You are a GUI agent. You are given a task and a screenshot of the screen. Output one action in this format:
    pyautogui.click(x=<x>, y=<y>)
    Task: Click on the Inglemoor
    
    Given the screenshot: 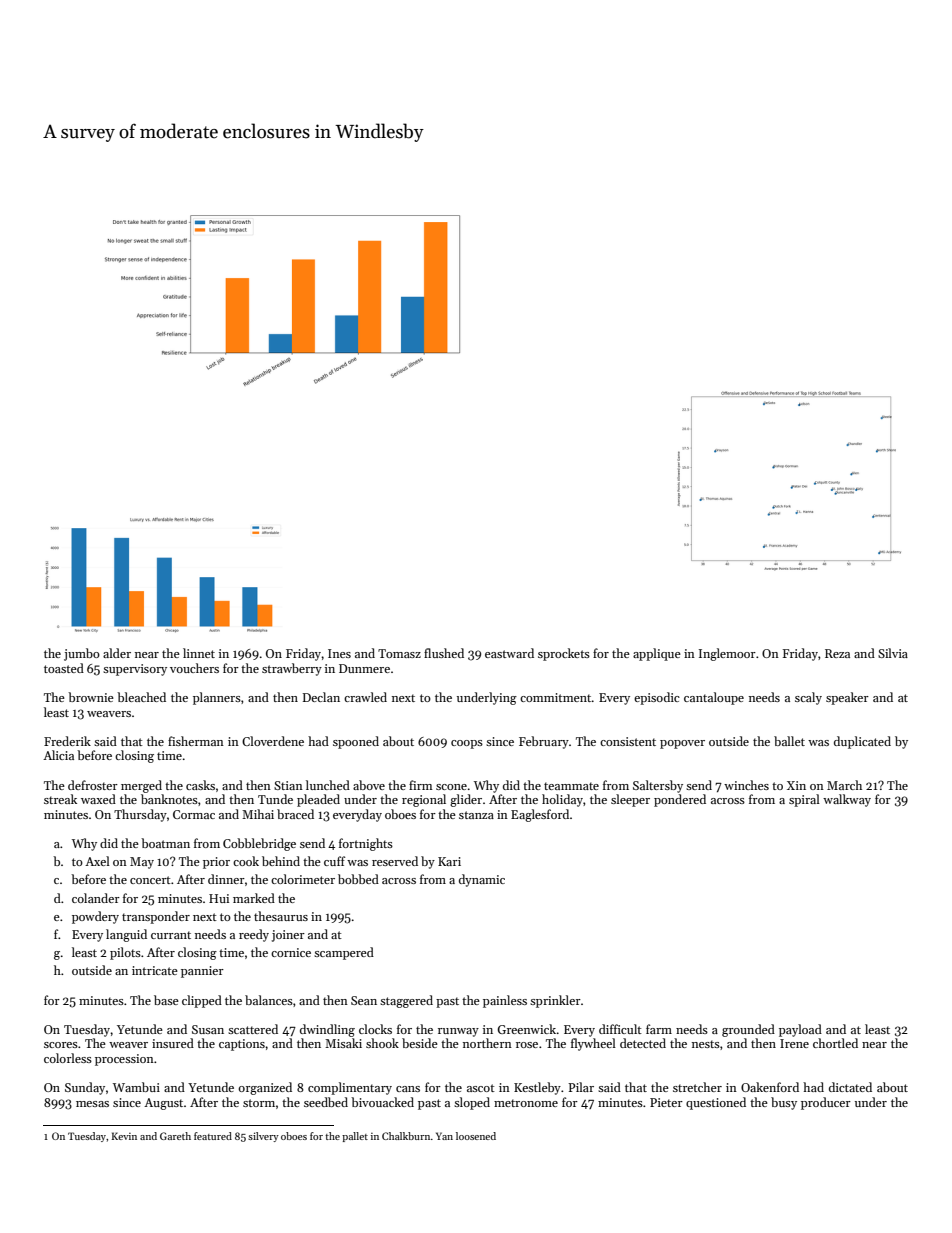 What is the action you would take?
    pyautogui.click(x=727, y=654)
